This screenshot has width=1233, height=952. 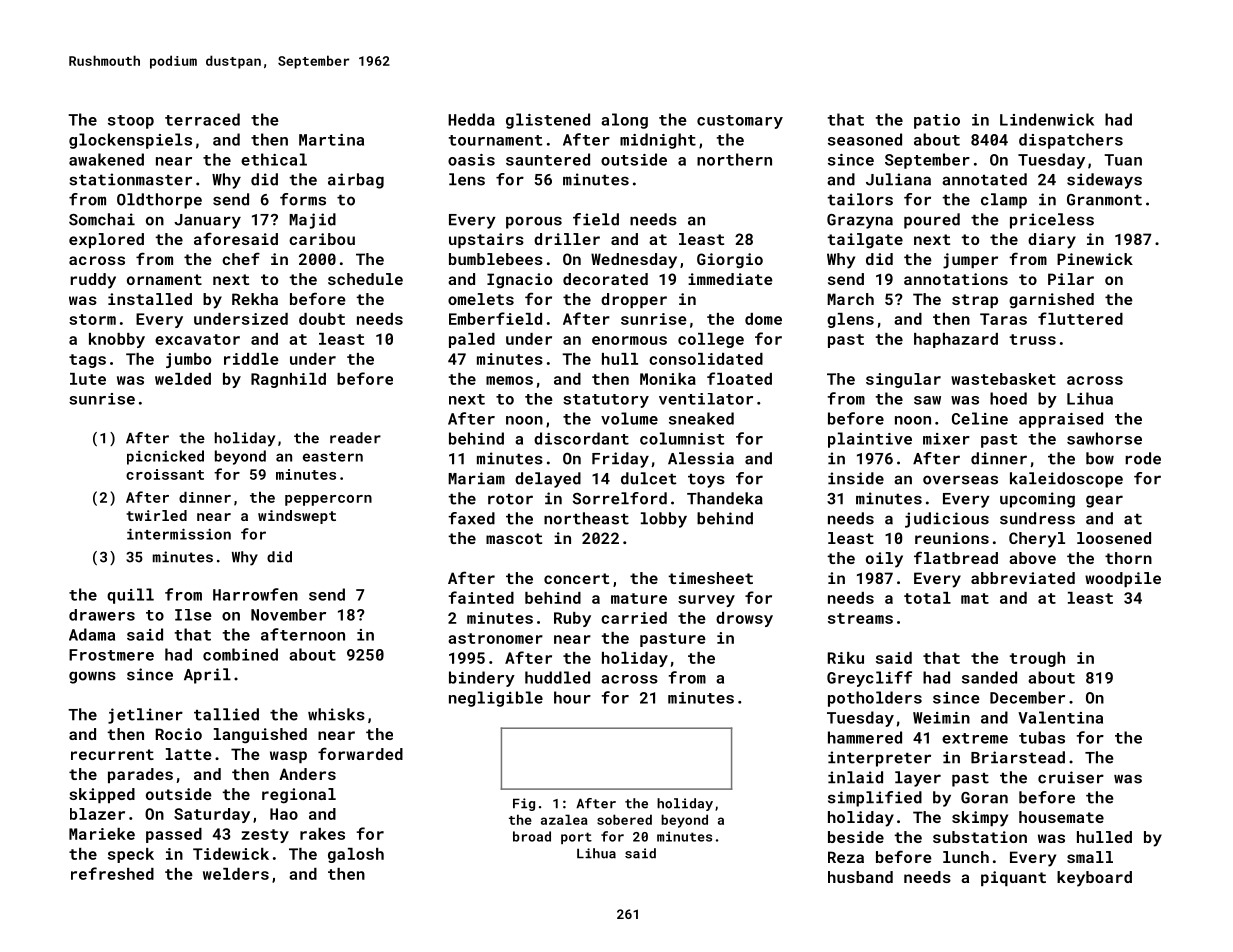 I want to click on Hedda, so click(x=471, y=119).
